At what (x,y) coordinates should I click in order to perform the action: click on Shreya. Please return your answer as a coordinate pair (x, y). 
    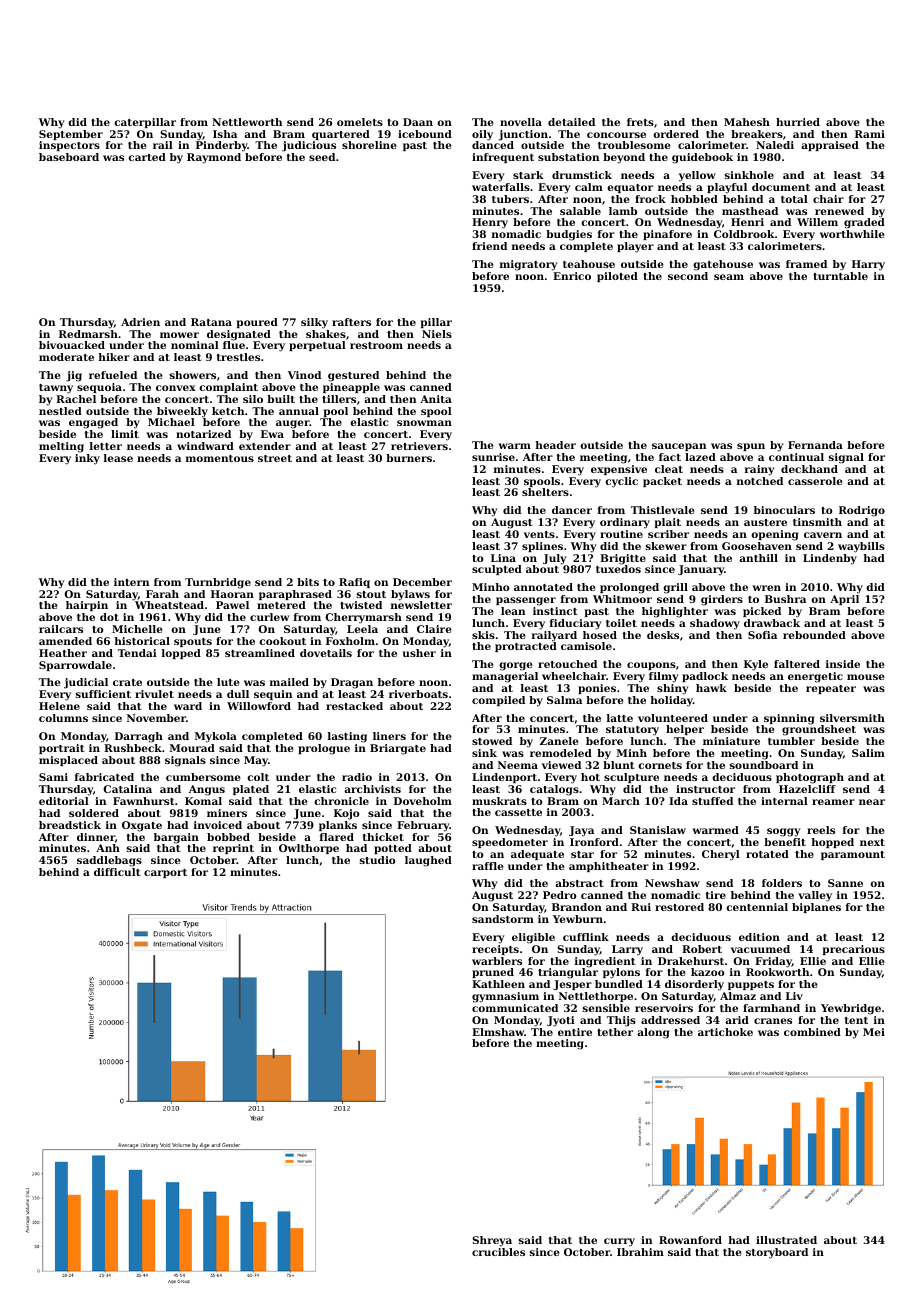
    Looking at the image, I should click on (492, 1241).
